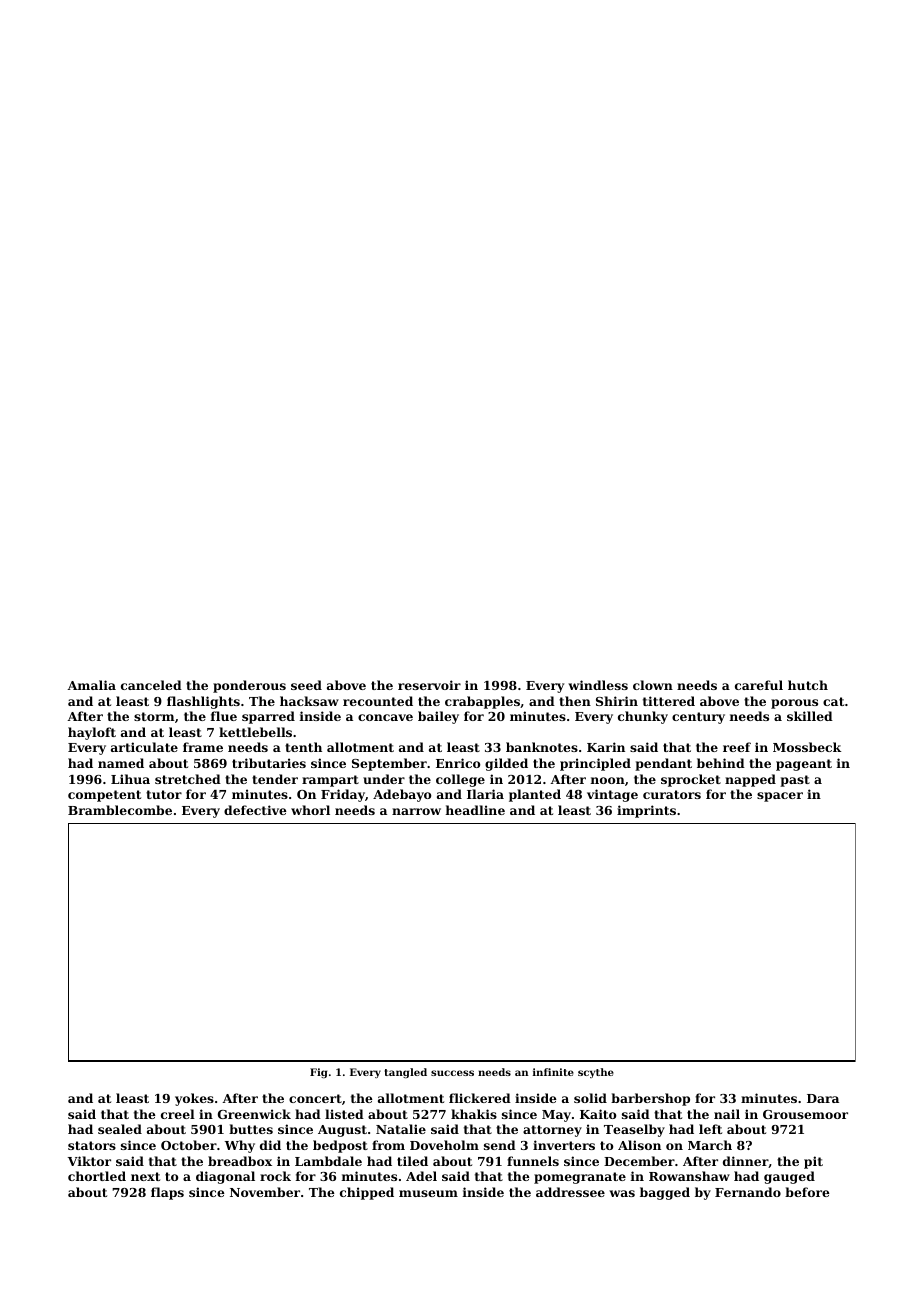 The height and width of the screenshot is (1308, 924). What do you see at coordinates (570, 1192) in the screenshot?
I see `addressee` at bounding box center [570, 1192].
